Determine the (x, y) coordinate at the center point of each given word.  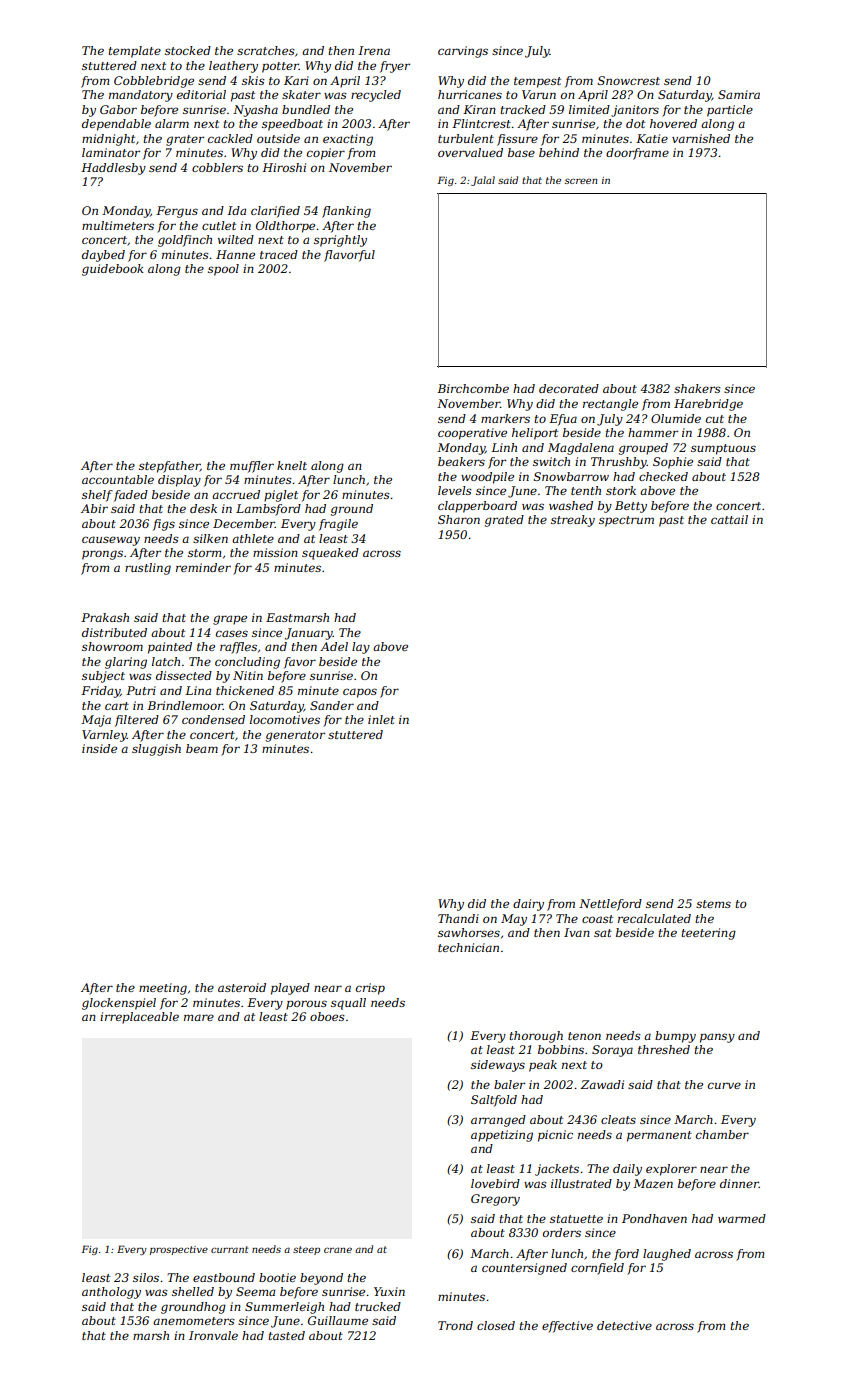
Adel (334, 646)
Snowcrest (629, 80)
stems (713, 904)
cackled (230, 138)
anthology (111, 1293)
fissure (517, 140)
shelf (97, 496)
